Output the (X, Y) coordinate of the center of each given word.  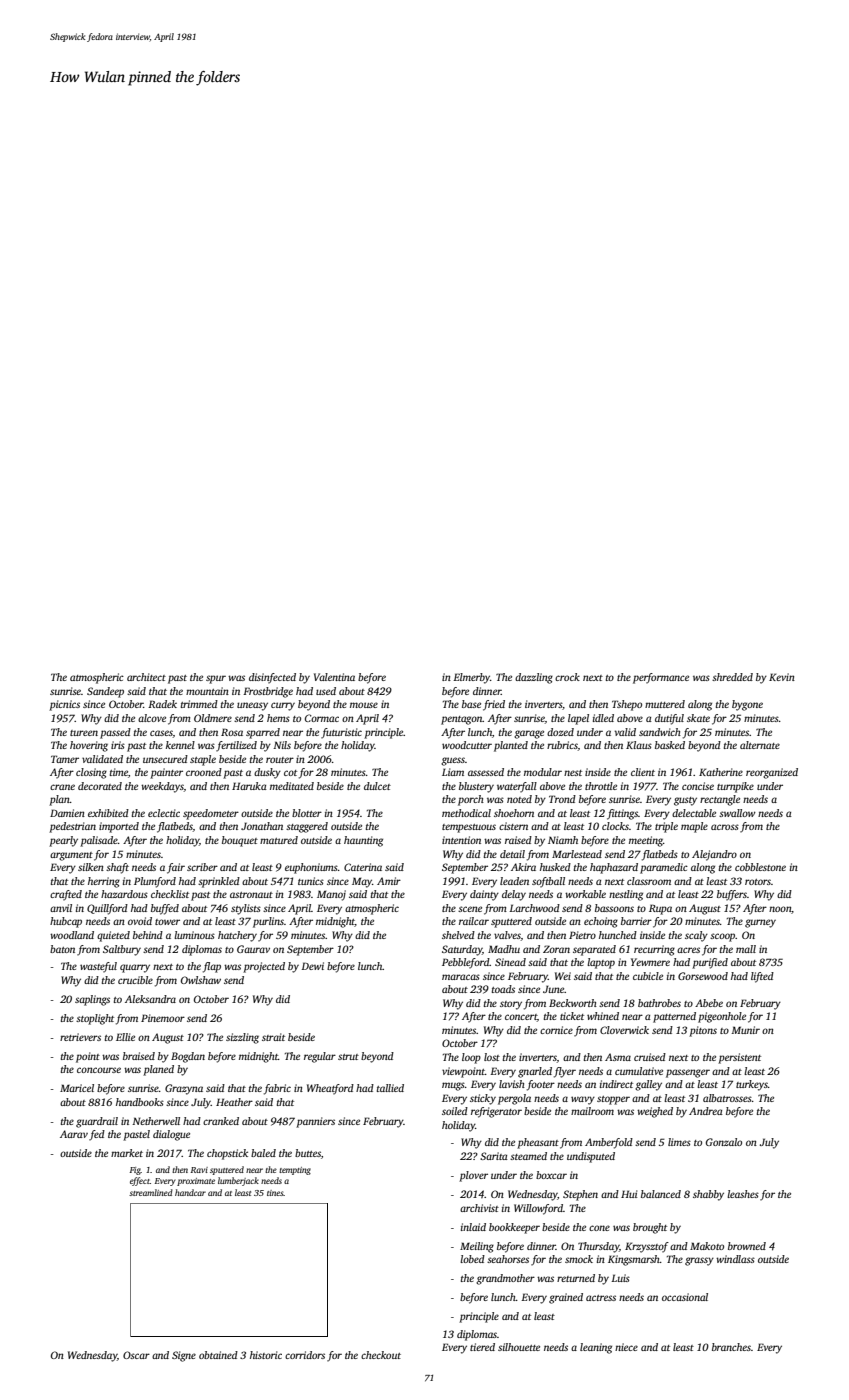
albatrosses (727, 1098)
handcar (190, 1192)
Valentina (334, 677)
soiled (455, 1111)
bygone (747, 705)
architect (146, 677)
